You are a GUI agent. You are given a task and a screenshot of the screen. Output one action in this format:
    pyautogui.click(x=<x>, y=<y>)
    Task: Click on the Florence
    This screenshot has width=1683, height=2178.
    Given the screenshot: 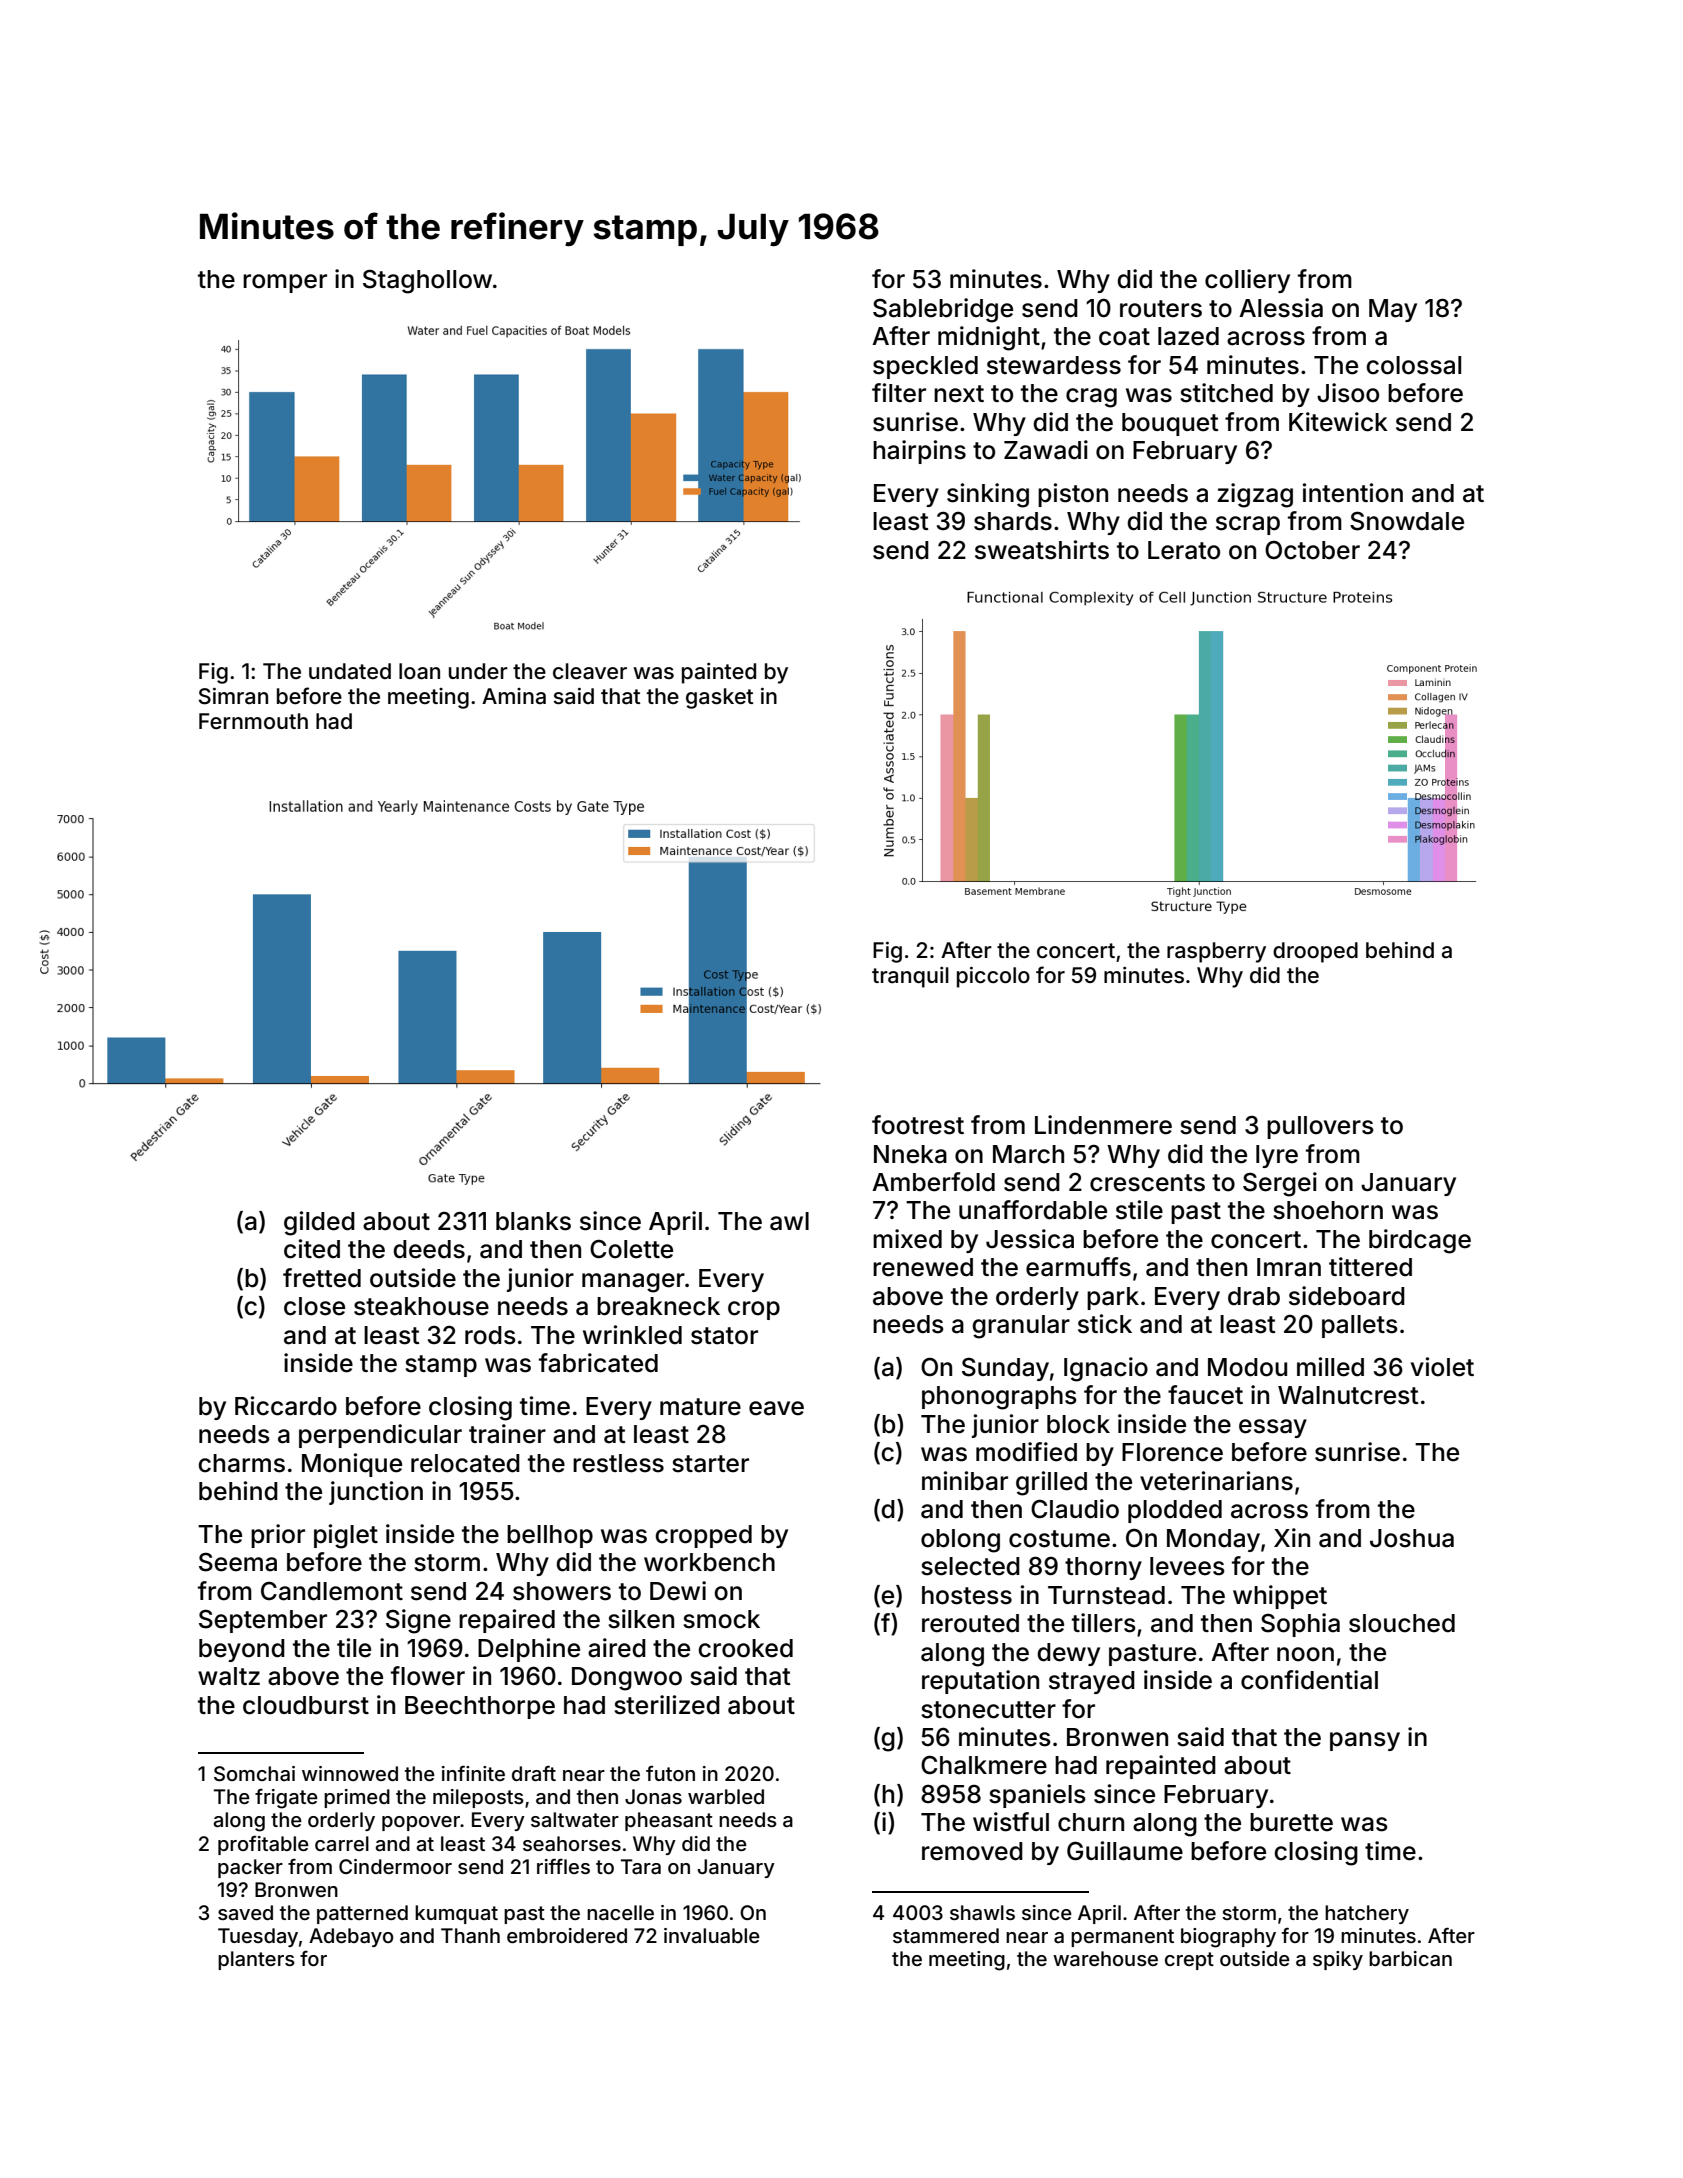 What is the action you would take?
    pyautogui.click(x=1172, y=1452)
